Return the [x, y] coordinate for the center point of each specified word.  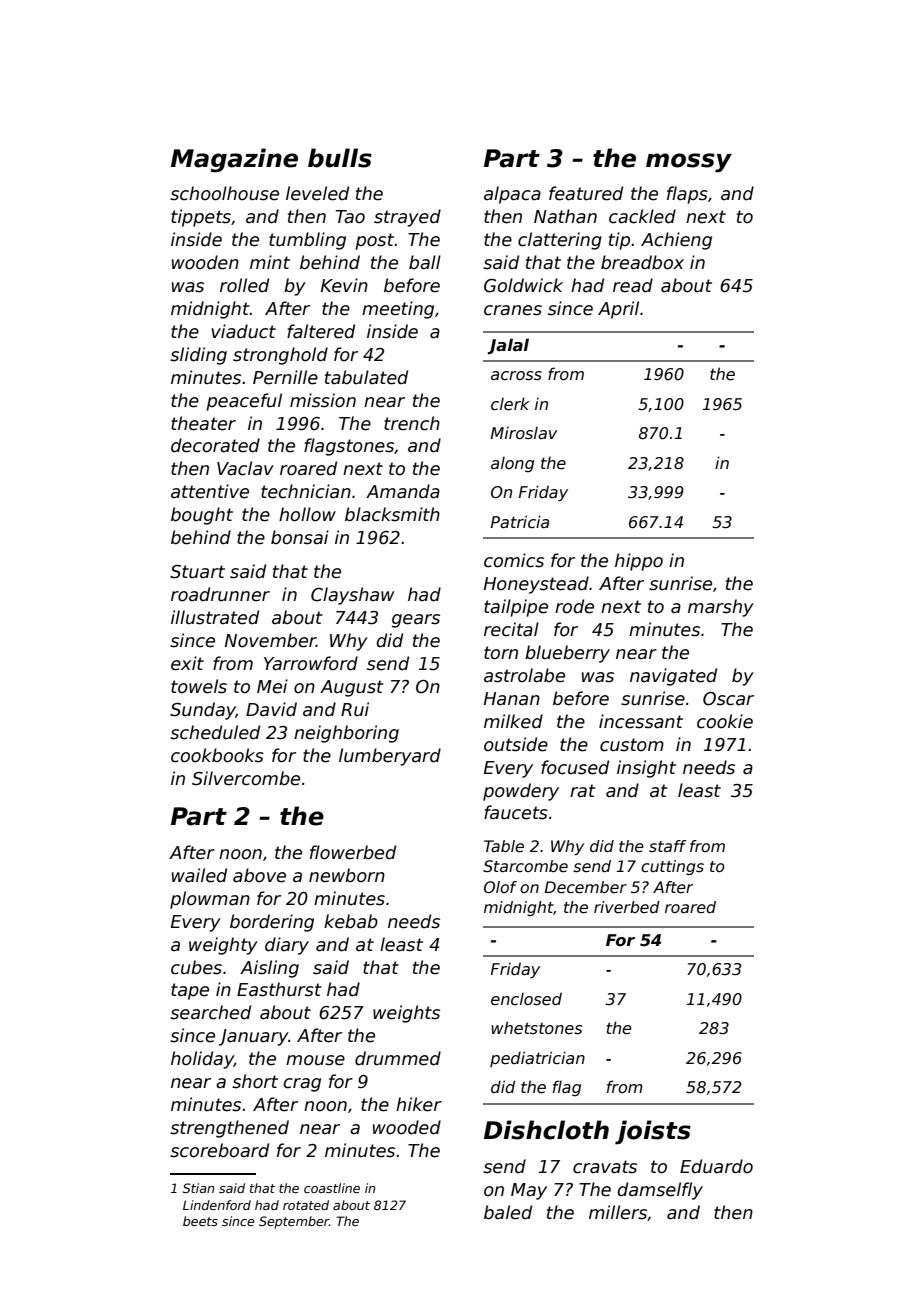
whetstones [537, 1028]
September [294, 1222]
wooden [205, 262]
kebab [351, 921]
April [618, 310]
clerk [510, 404]
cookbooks [217, 755]
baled [508, 1212]
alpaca [512, 195]
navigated [673, 677]
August [352, 688]
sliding [198, 356]
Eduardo [716, 1166]
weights [406, 1014]
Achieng [676, 241]
